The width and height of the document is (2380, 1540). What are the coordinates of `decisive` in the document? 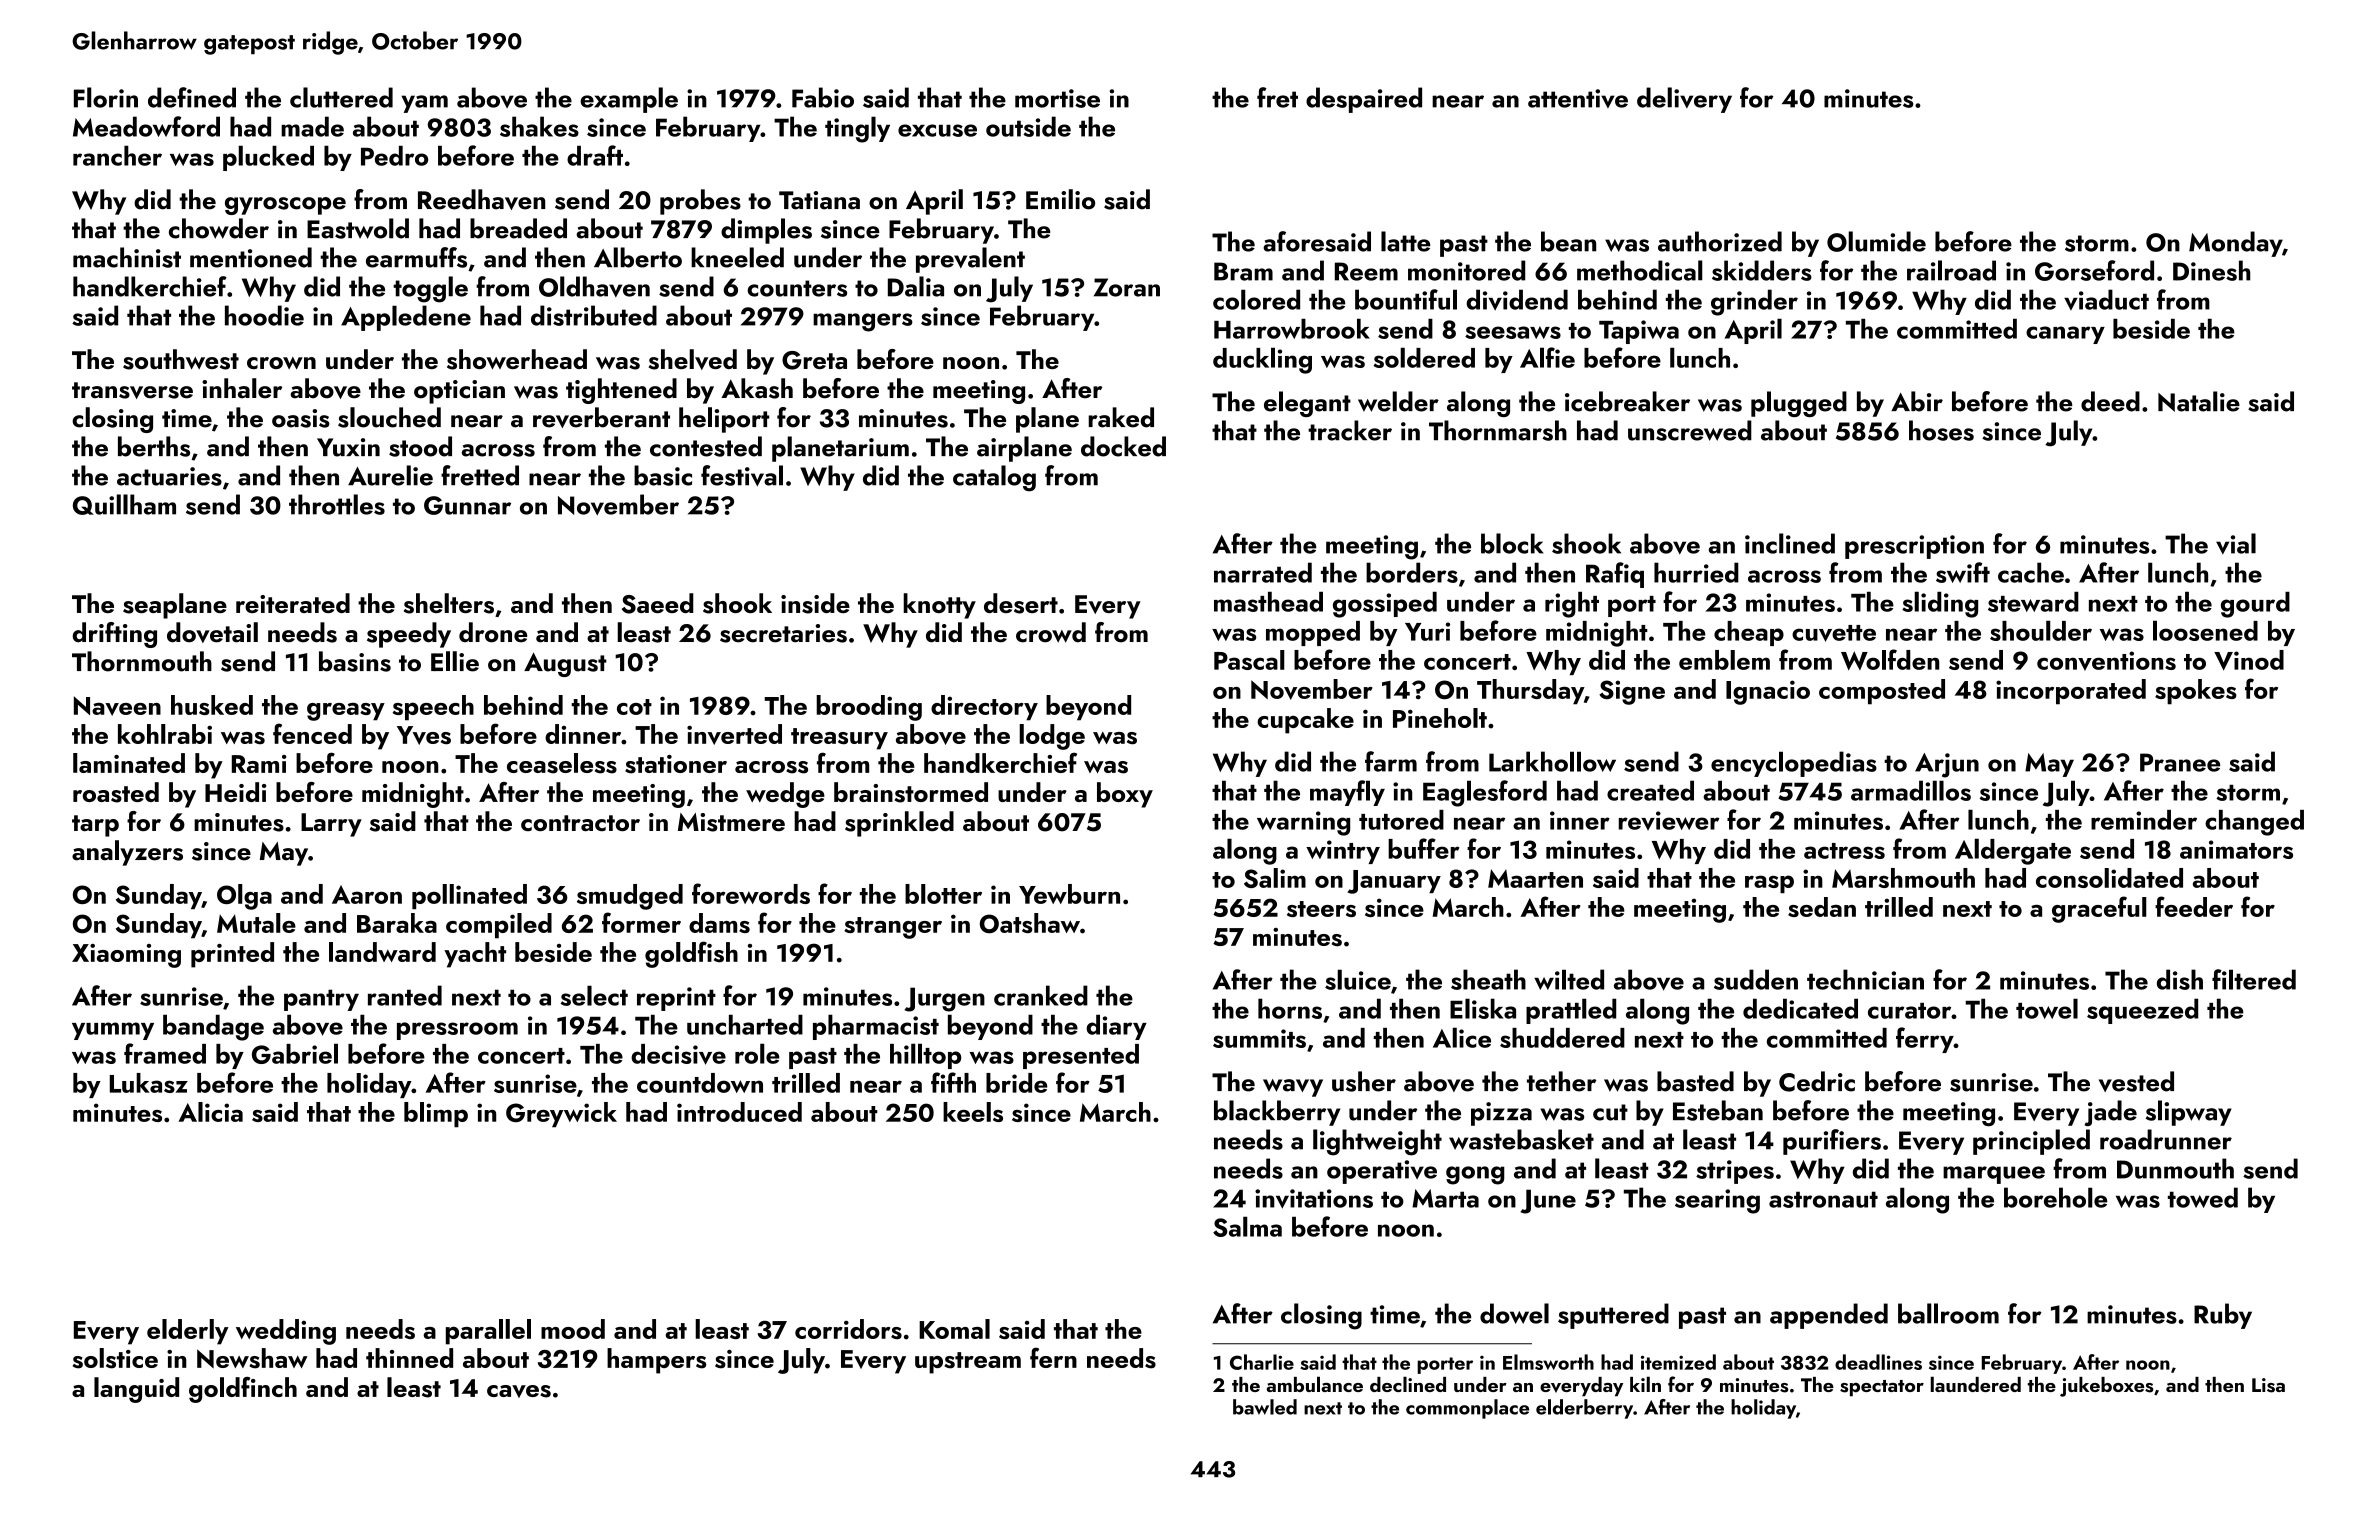 It's located at (678, 1054).
